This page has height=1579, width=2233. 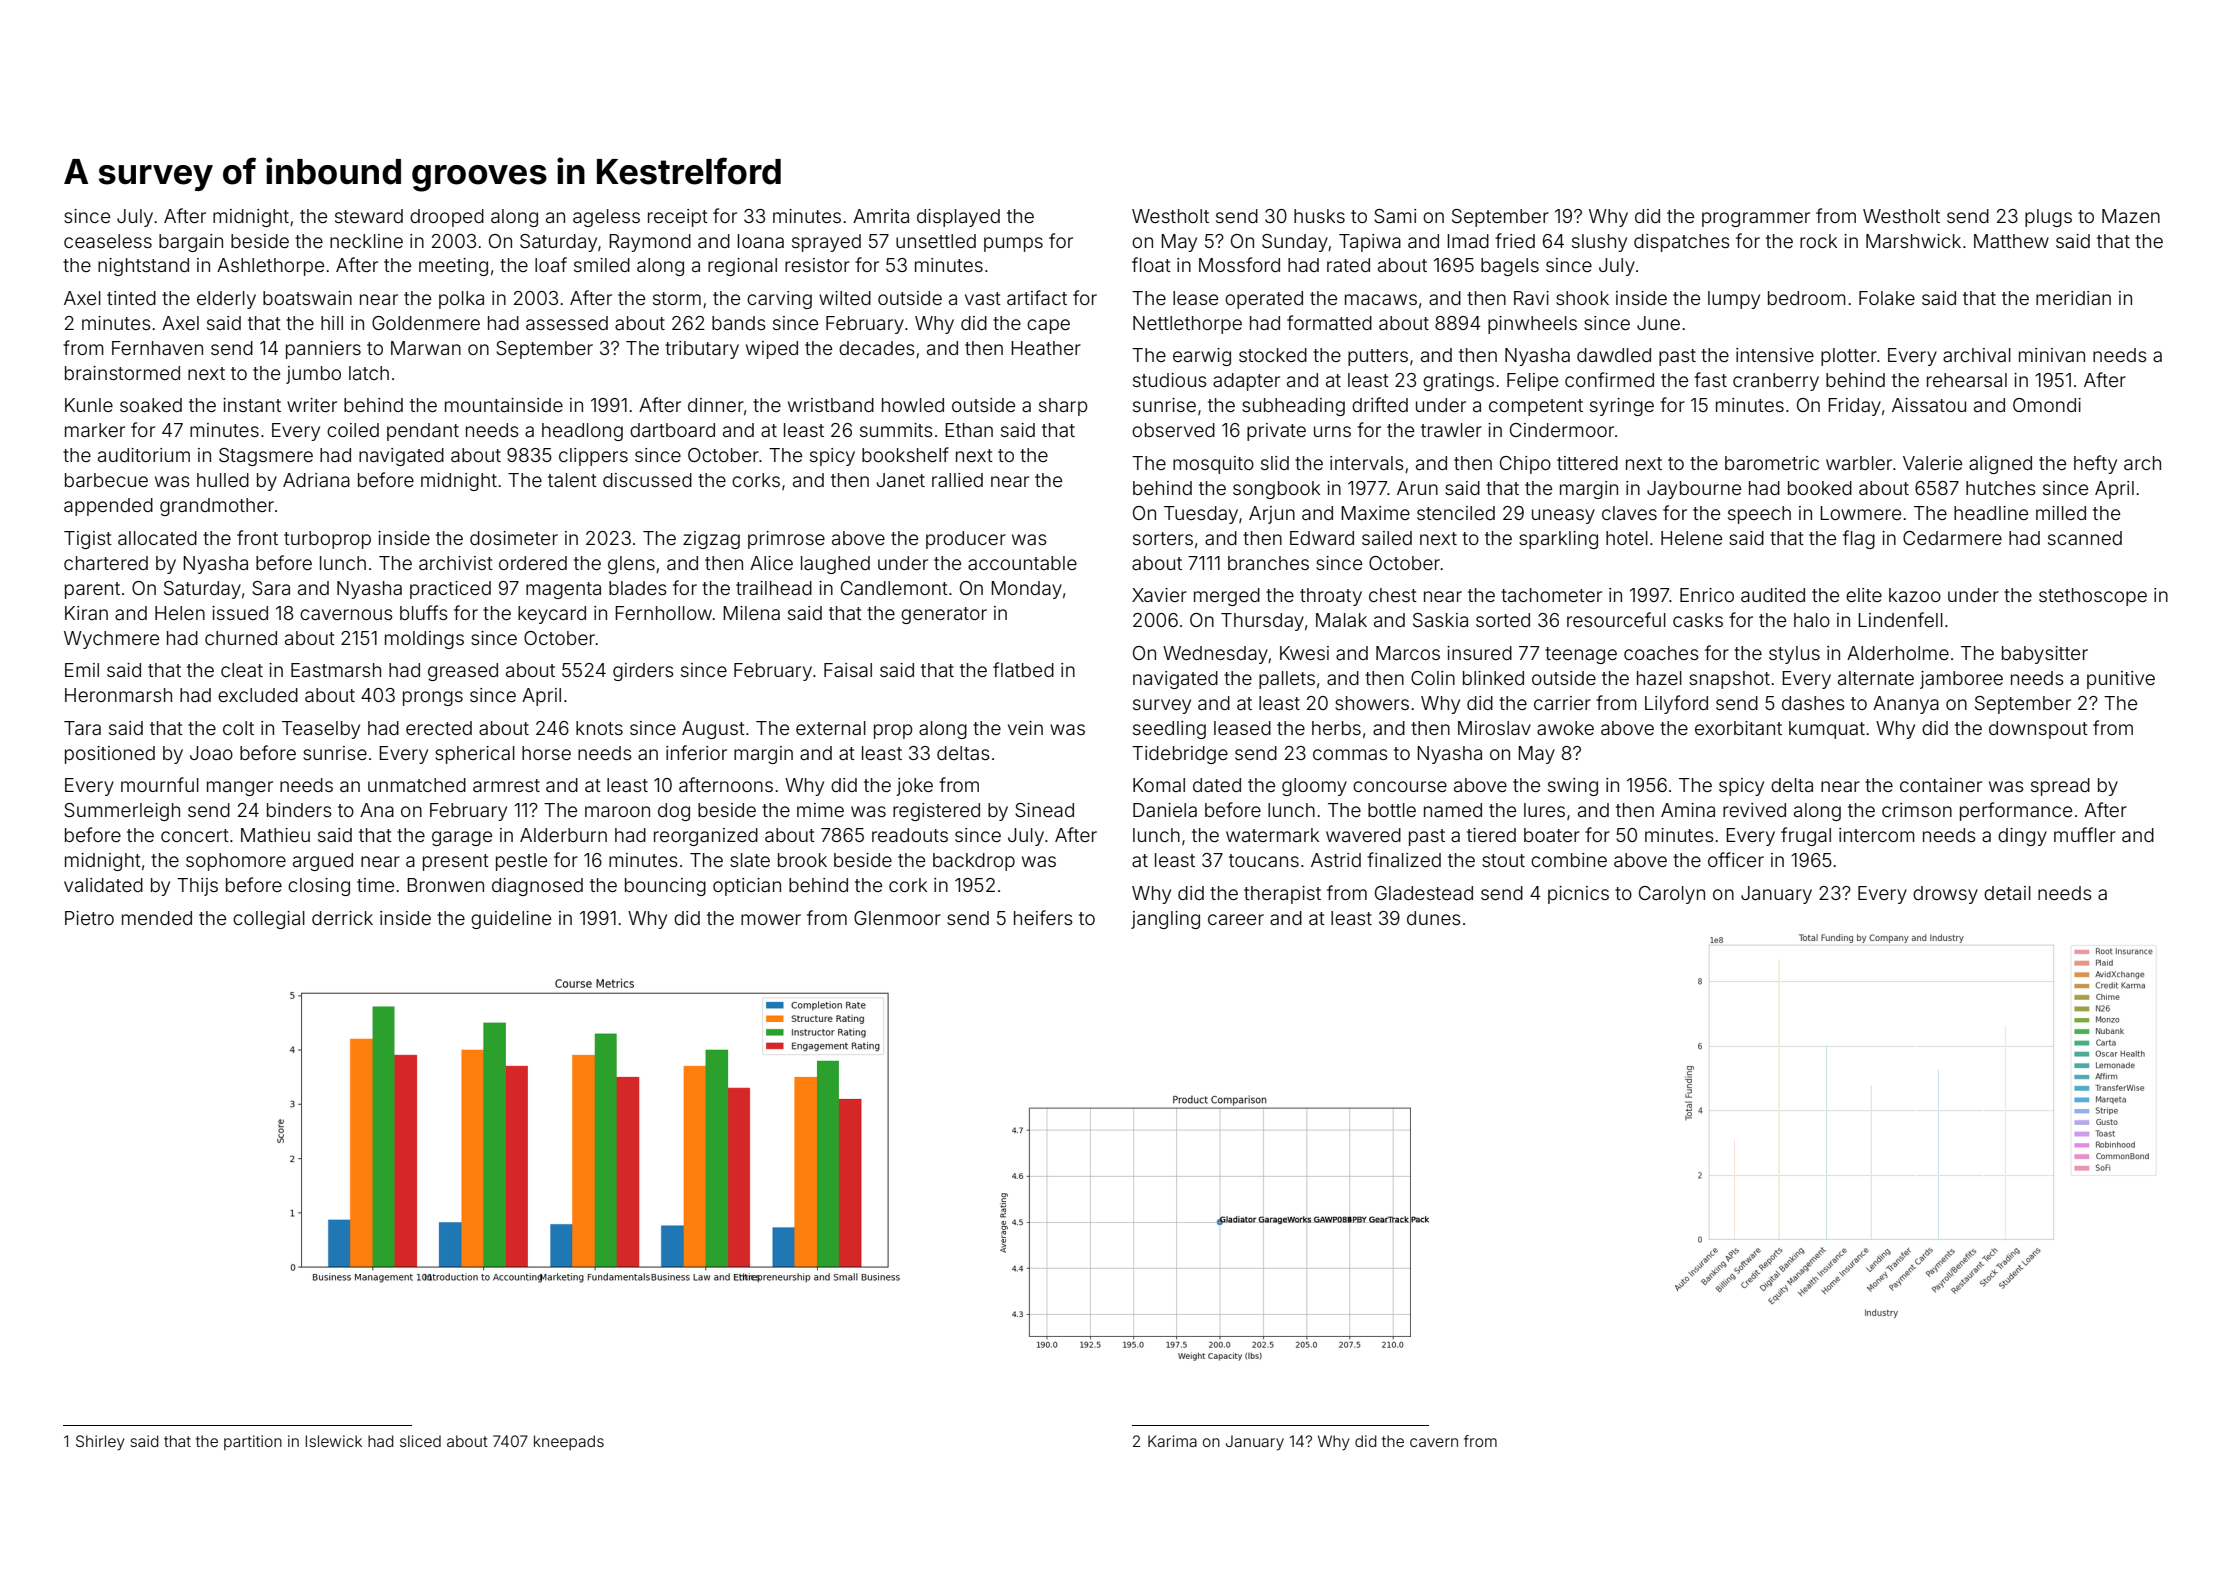 I want to click on detail, so click(x=2007, y=893).
